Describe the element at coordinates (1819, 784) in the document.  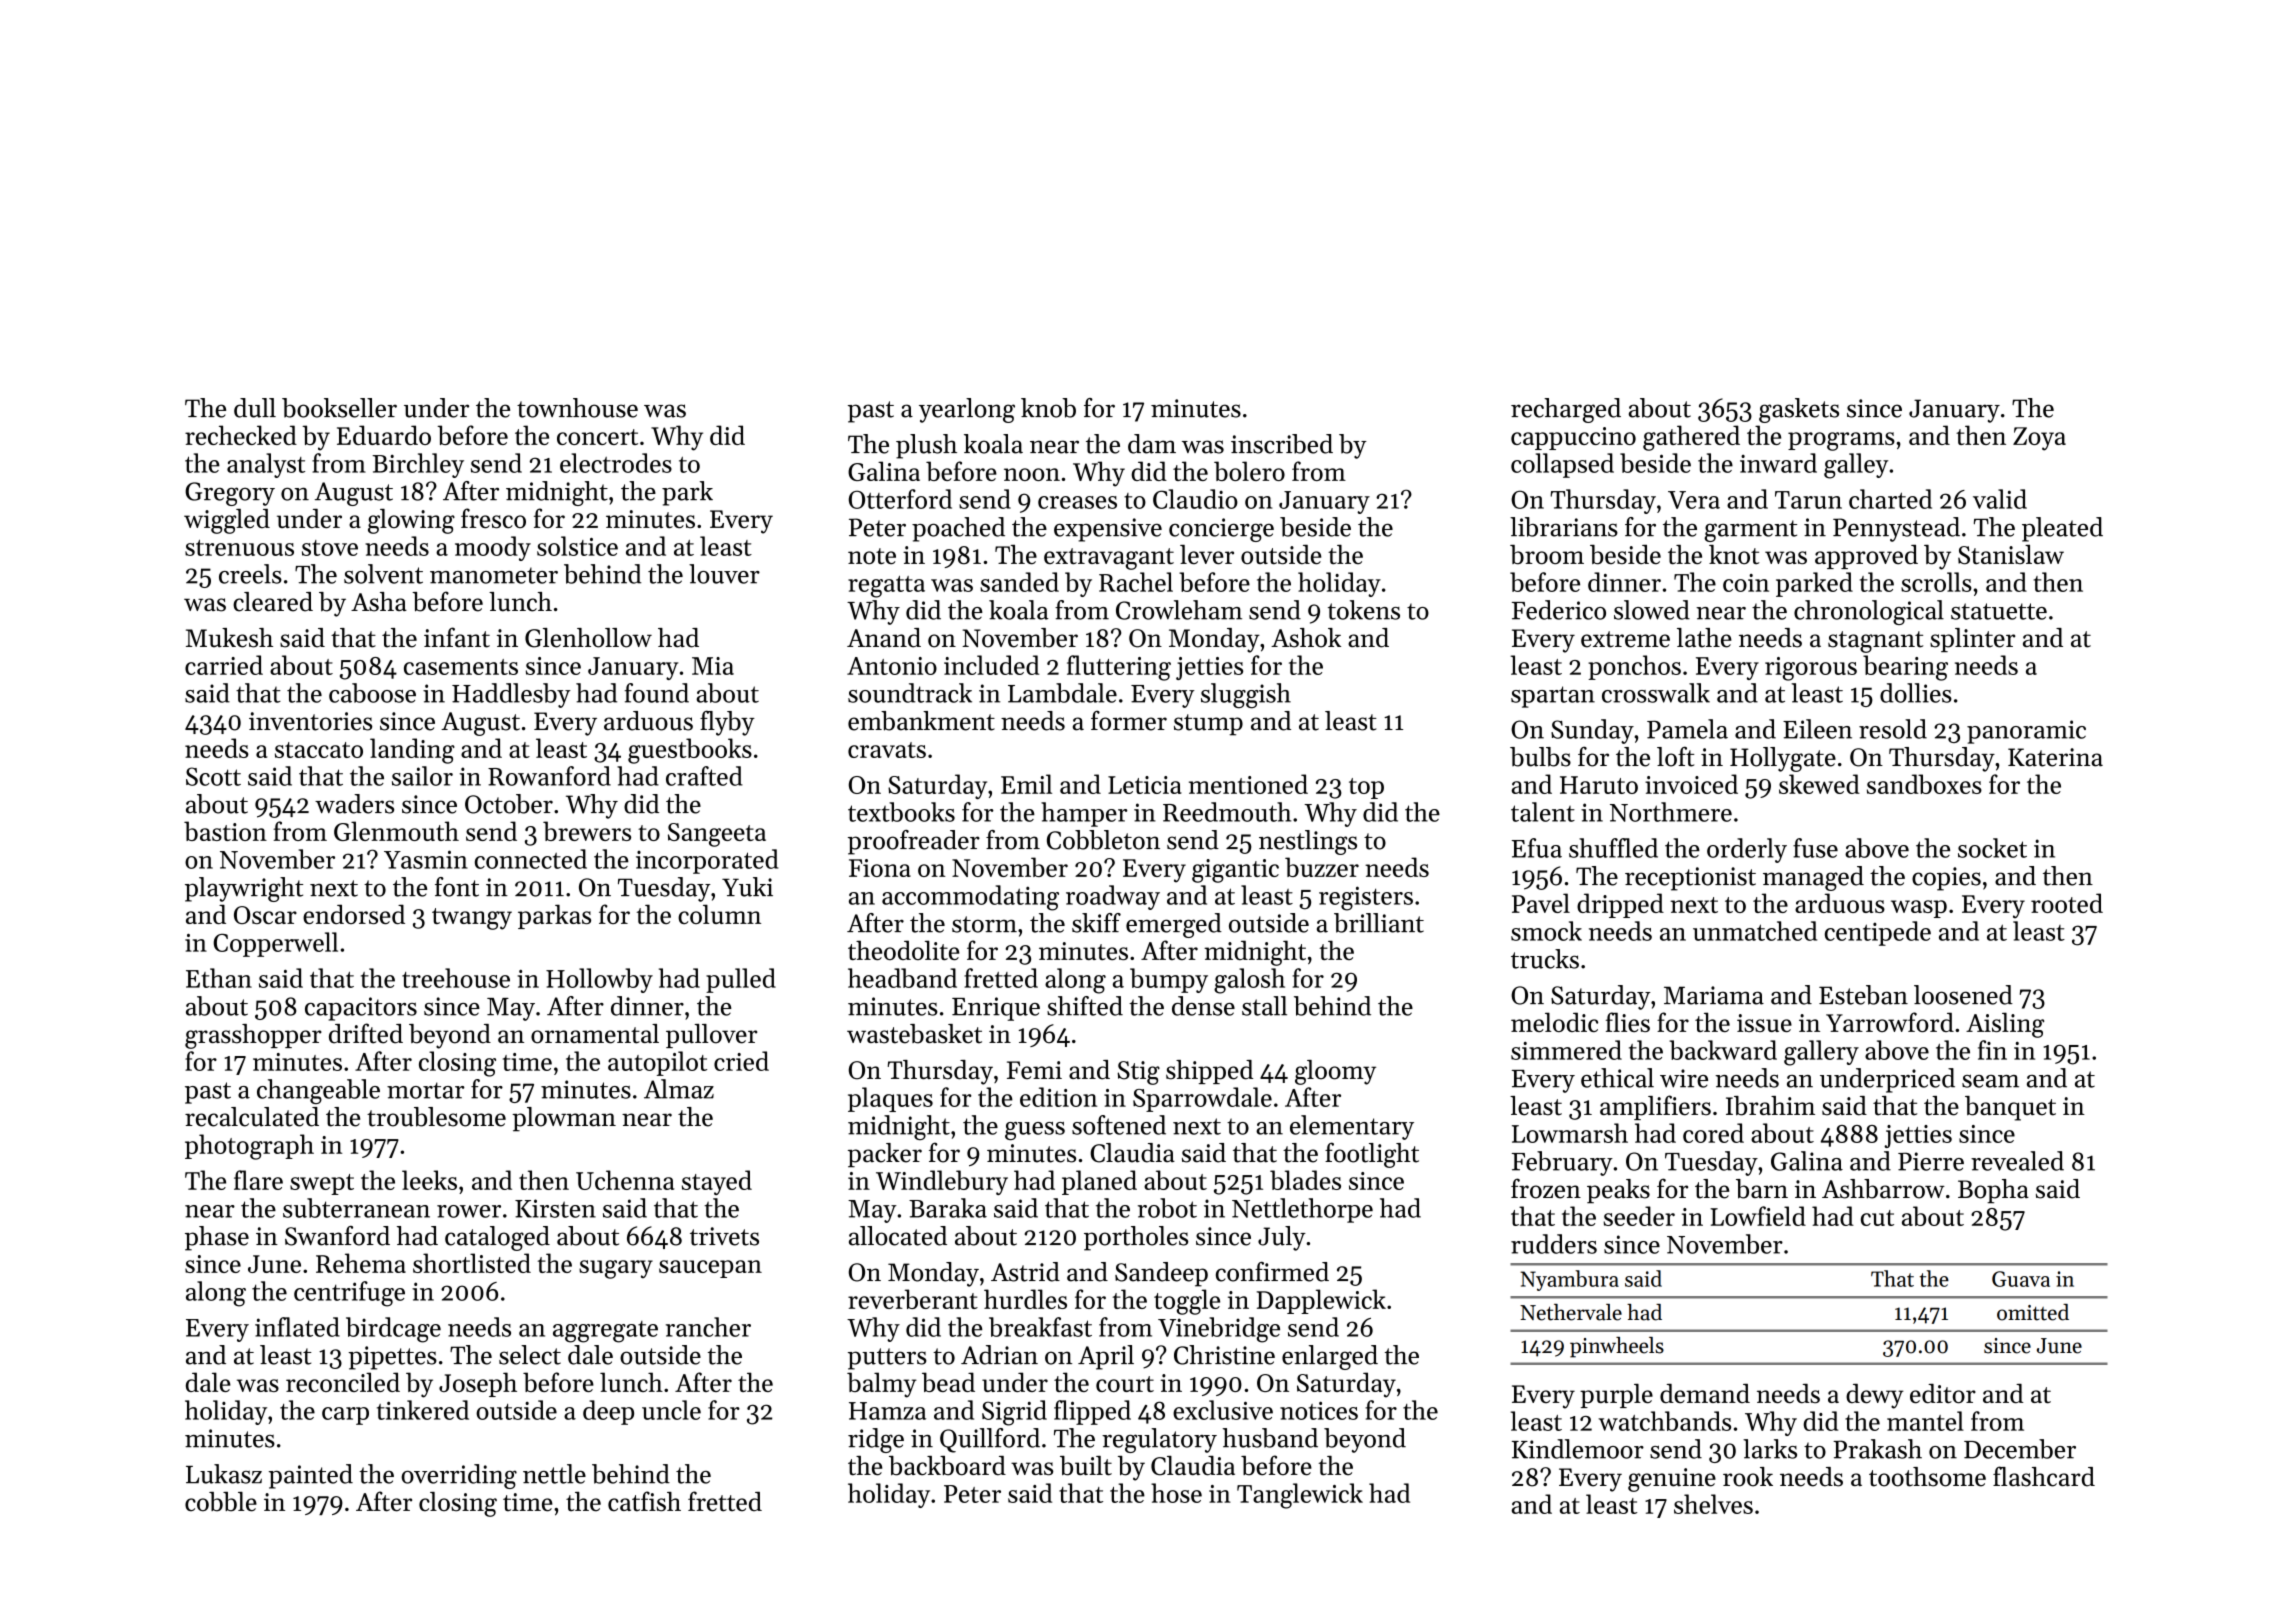
I see `skewed` at that location.
